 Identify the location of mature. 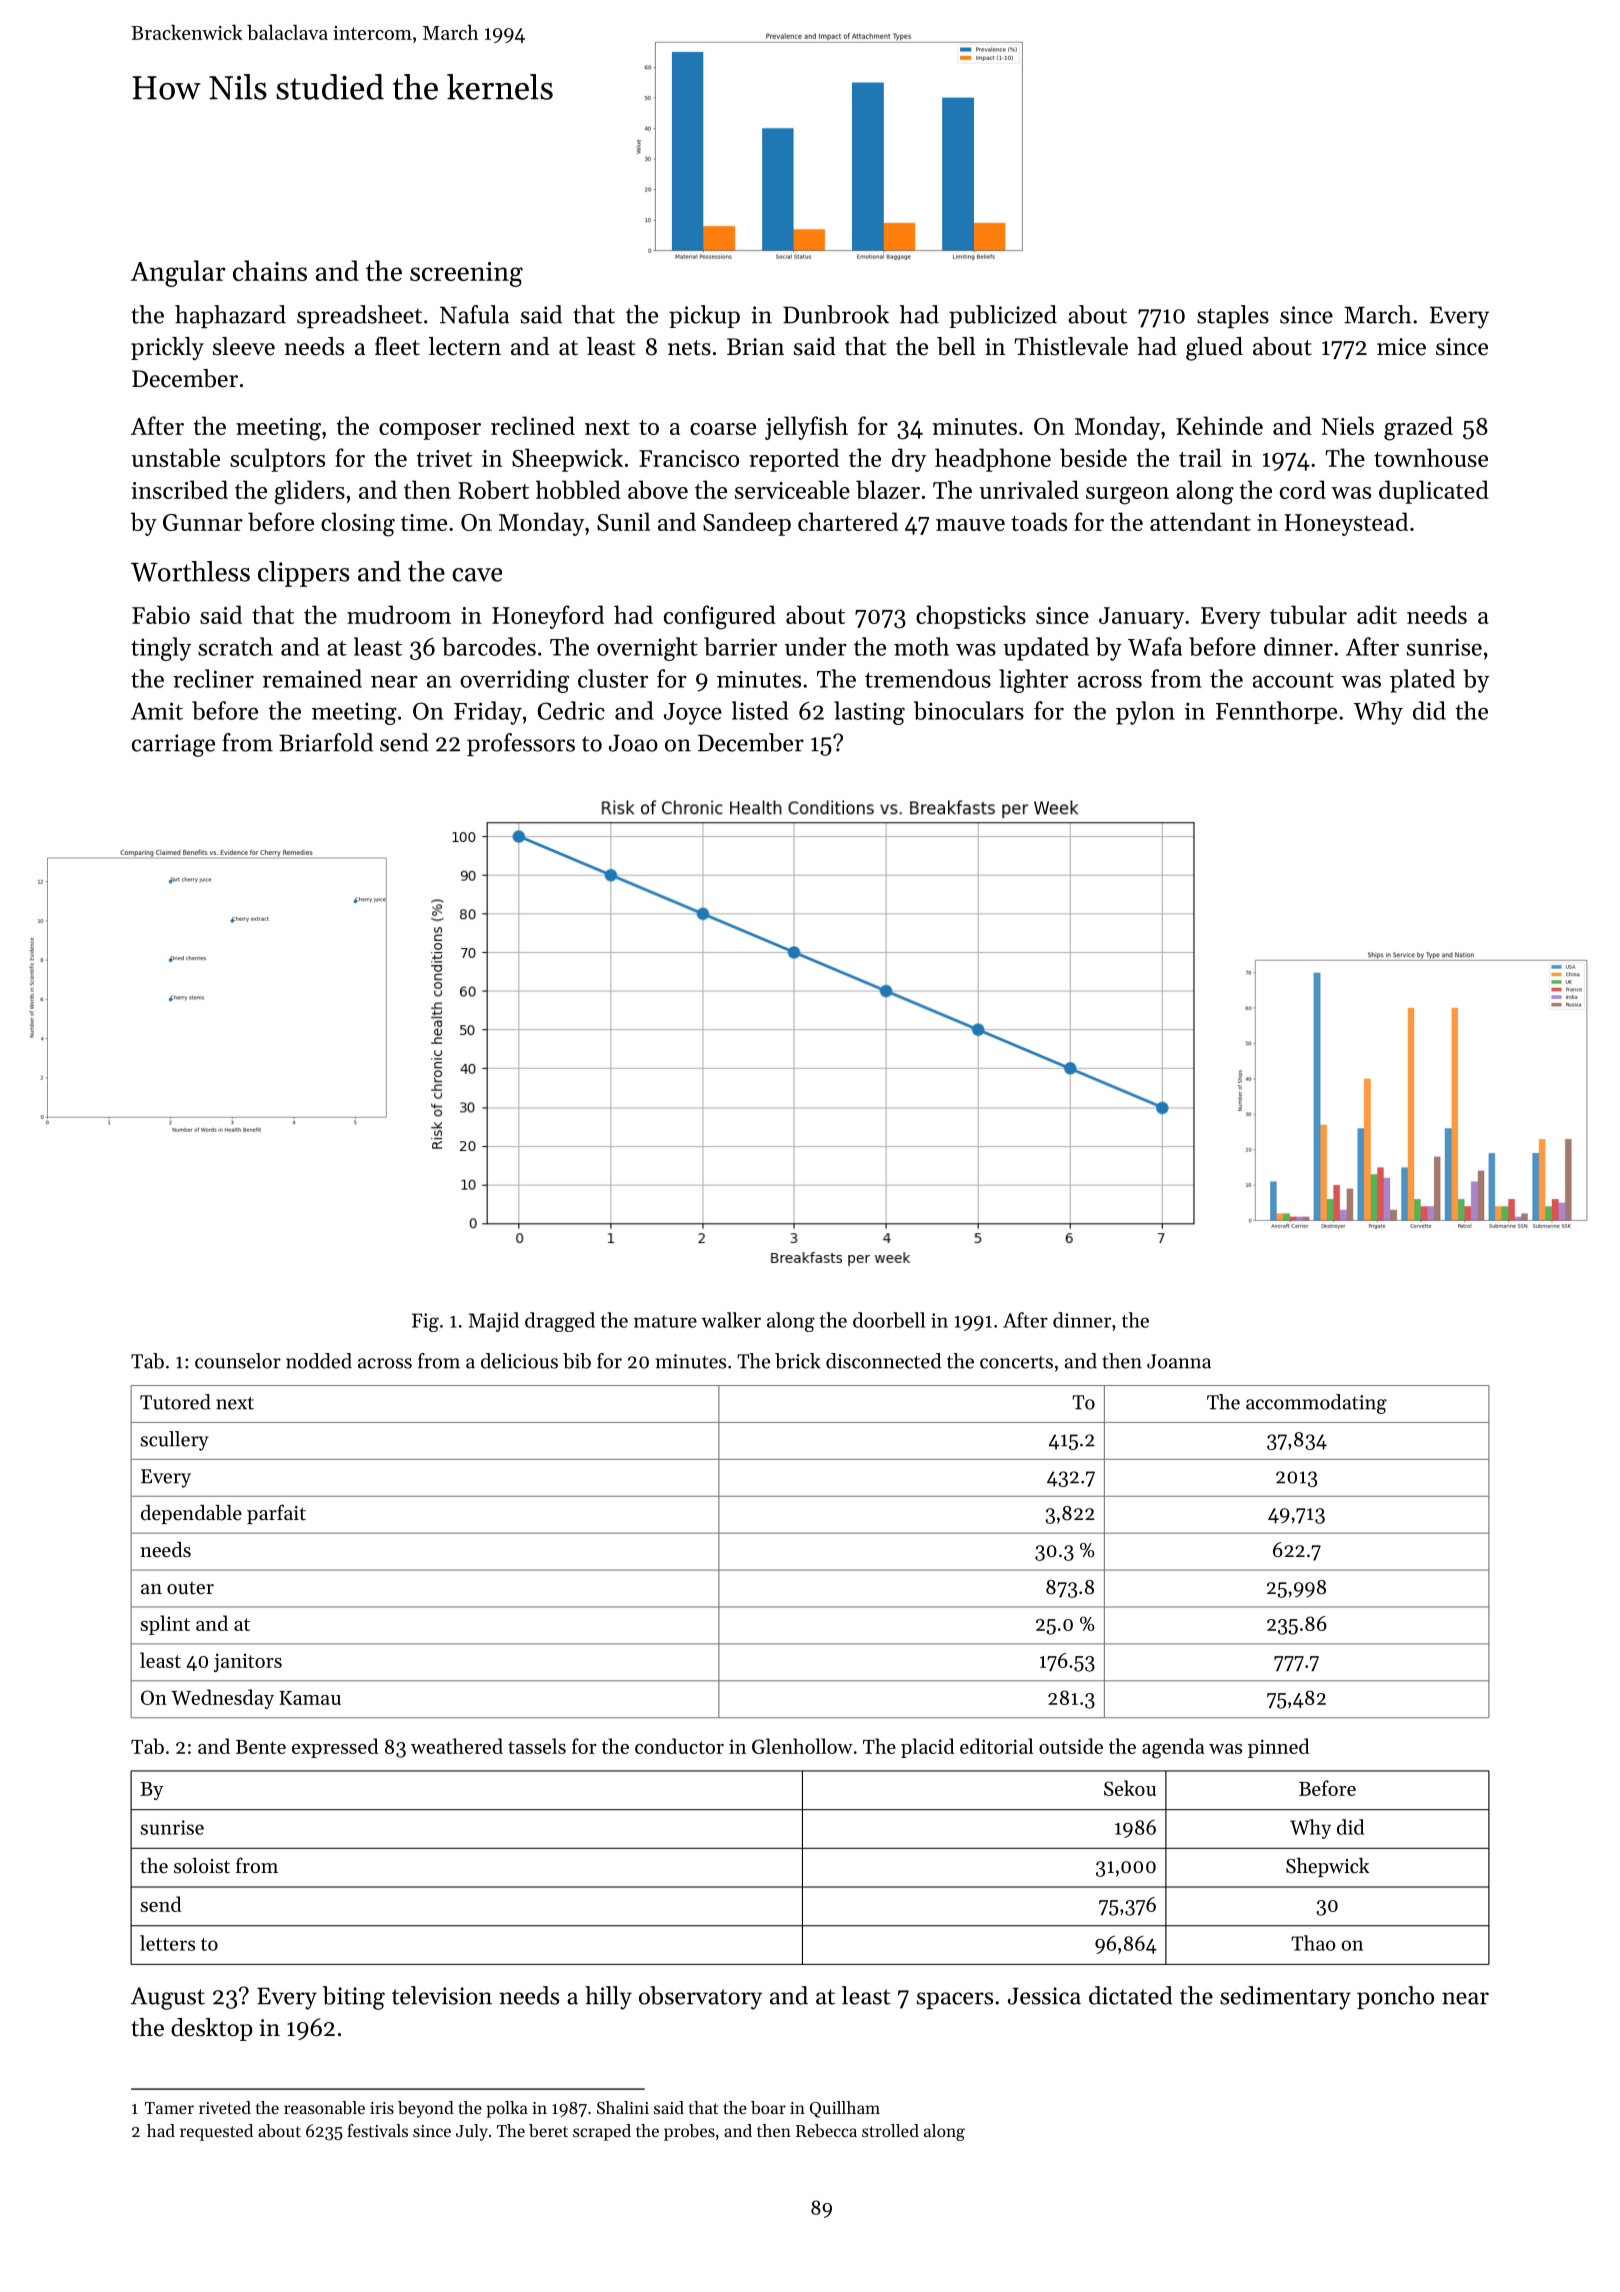
(665, 1321).
